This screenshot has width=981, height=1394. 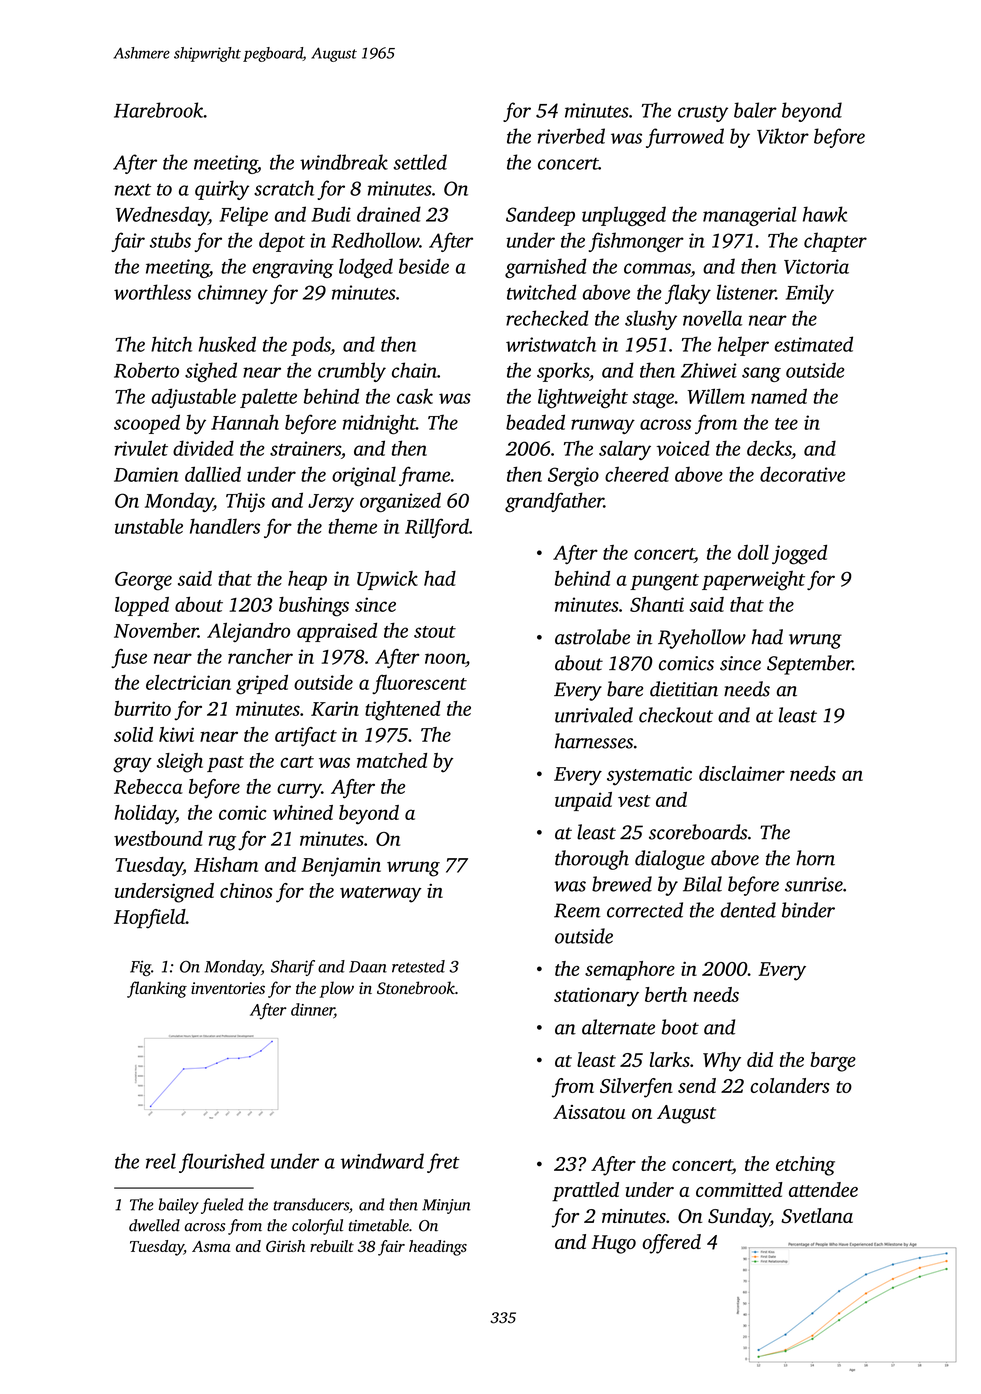 What do you see at coordinates (698, 832) in the screenshot?
I see `scoreboards` at bounding box center [698, 832].
